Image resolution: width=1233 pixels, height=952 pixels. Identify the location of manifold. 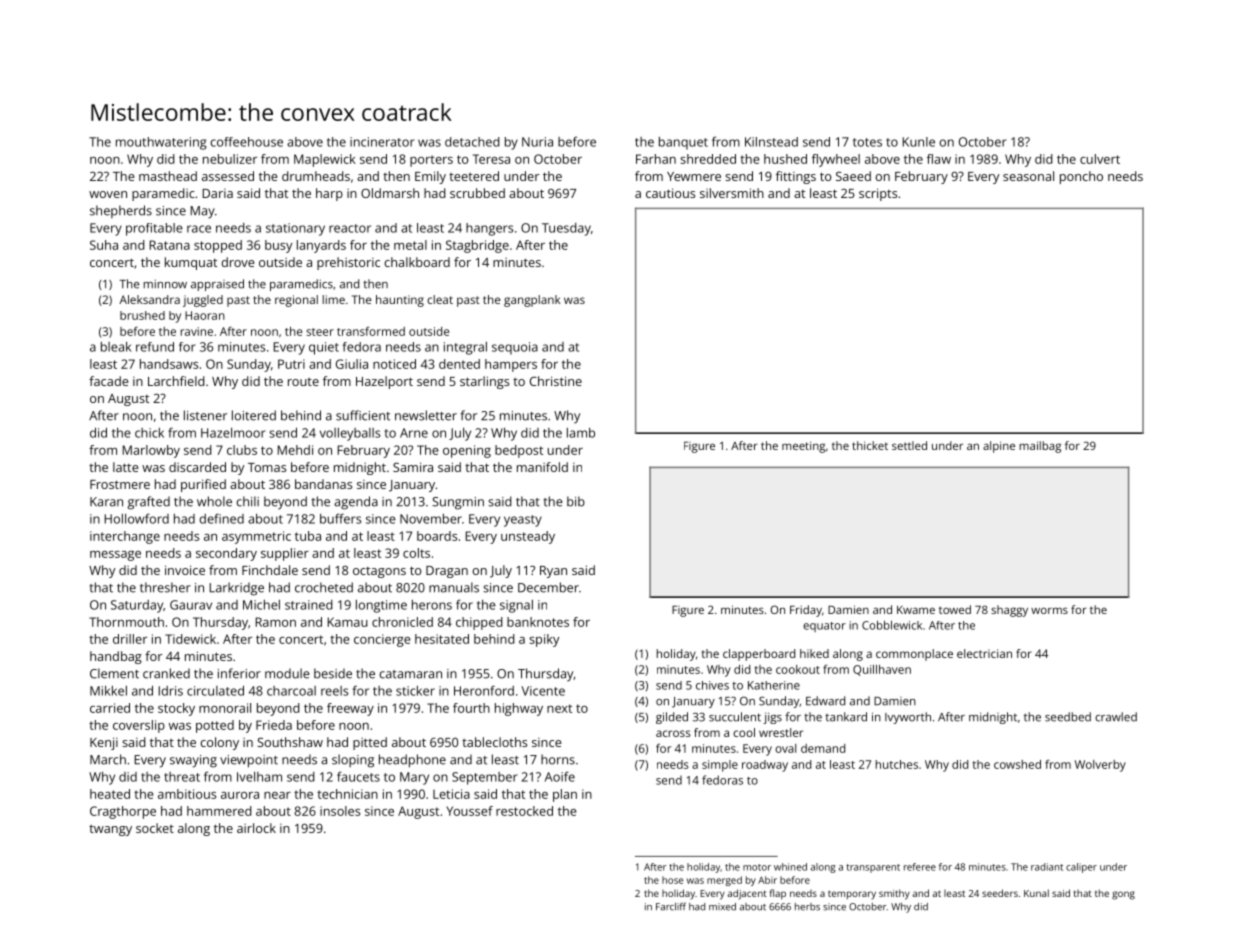
(542, 467).
